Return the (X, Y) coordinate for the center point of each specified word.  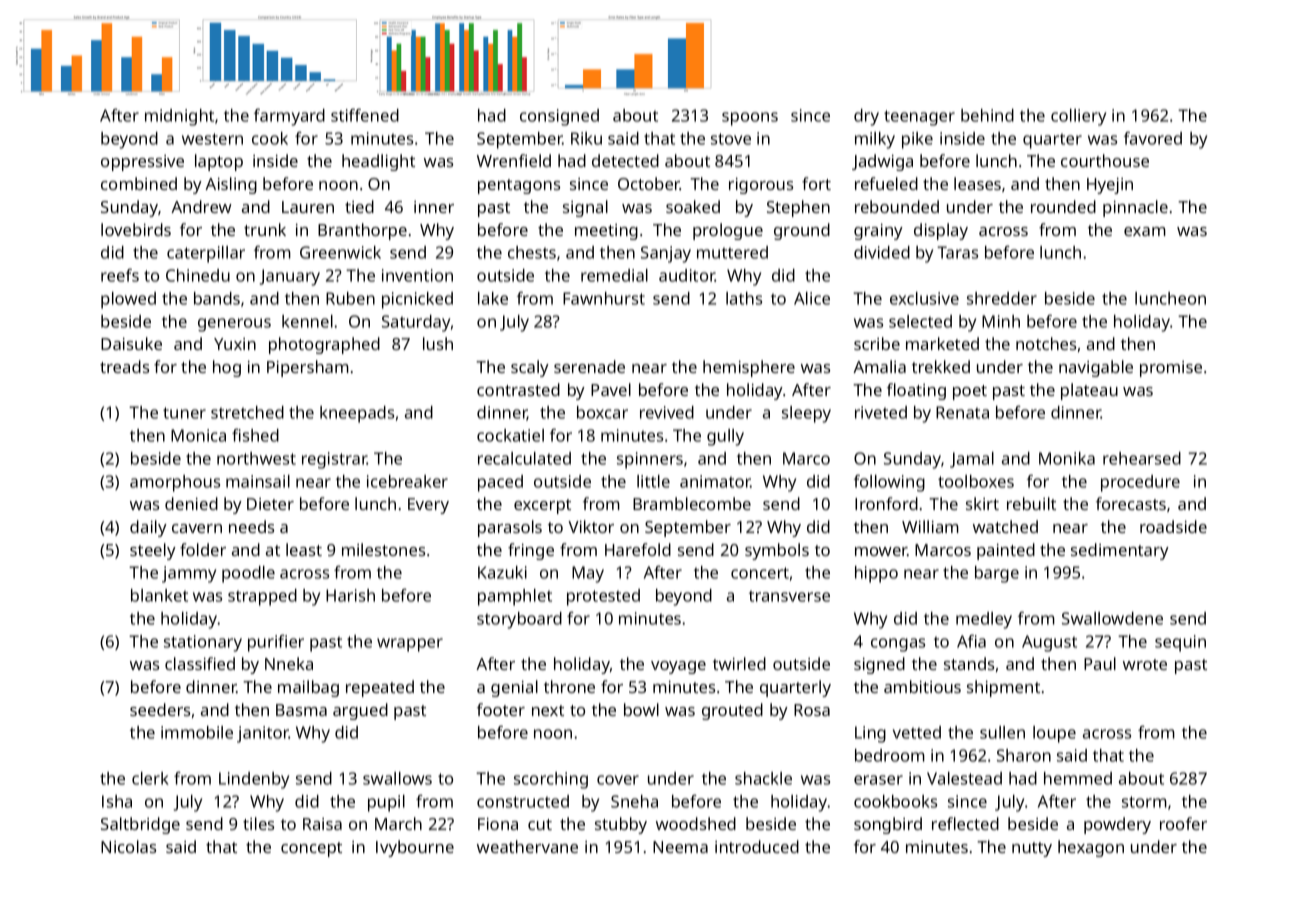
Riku (586, 138)
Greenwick (340, 252)
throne (569, 686)
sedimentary (1120, 551)
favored (1153, 138)
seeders (160, 709)
